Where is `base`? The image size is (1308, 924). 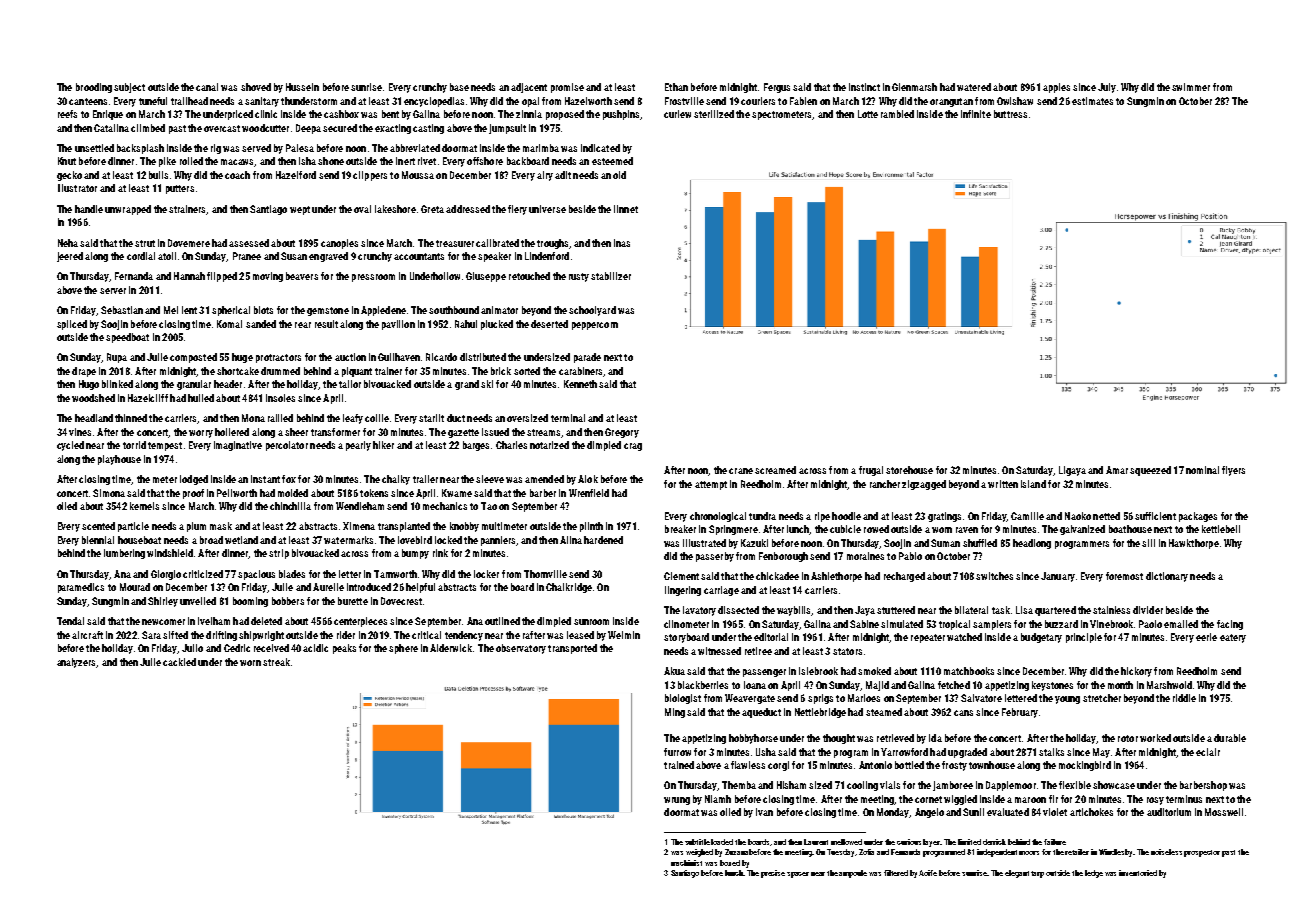
base is located at coordinates (459, 87).
